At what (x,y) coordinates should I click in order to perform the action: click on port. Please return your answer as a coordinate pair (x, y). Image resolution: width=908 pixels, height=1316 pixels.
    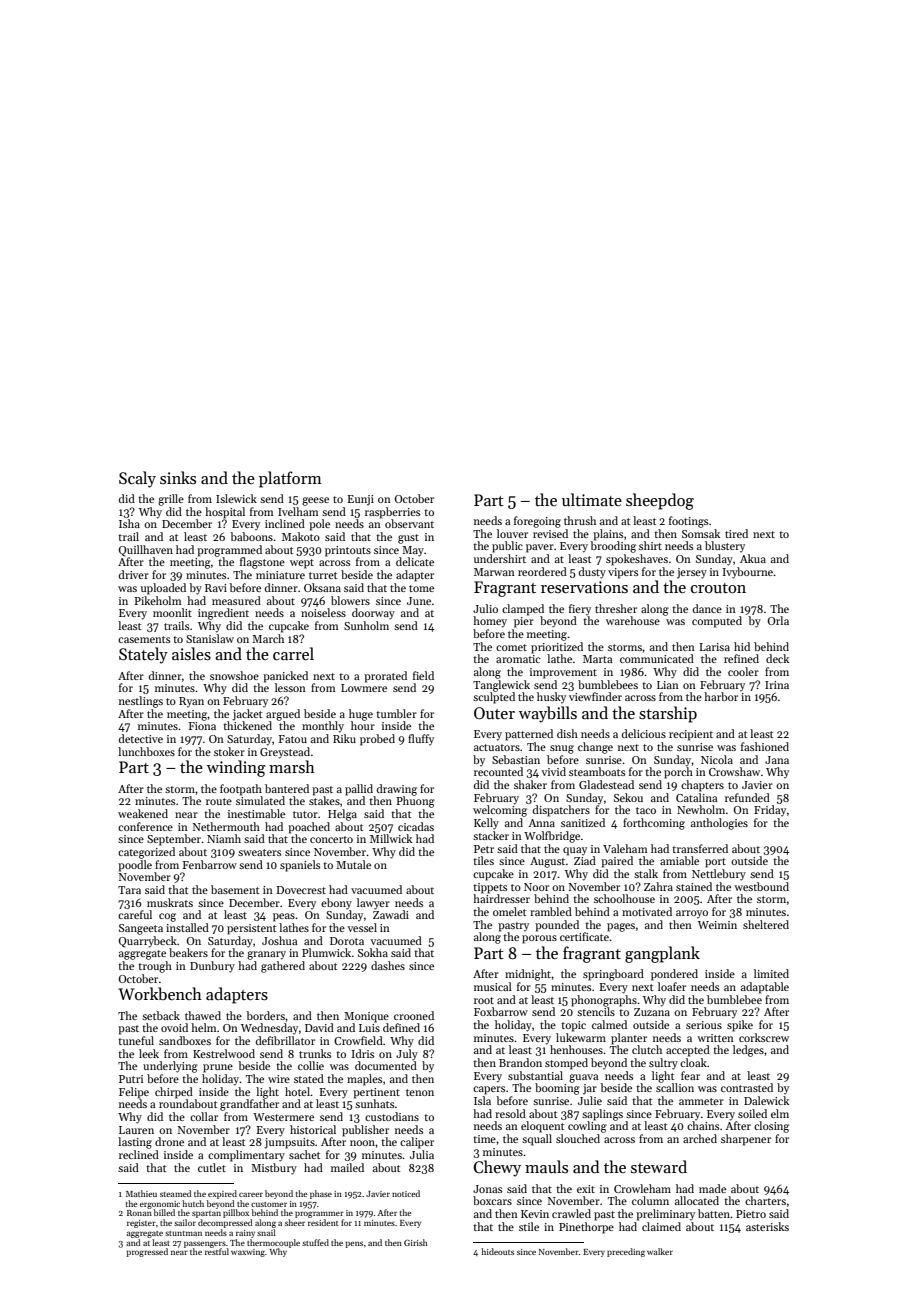
    Looking at the image, I should click on (715, 863).
